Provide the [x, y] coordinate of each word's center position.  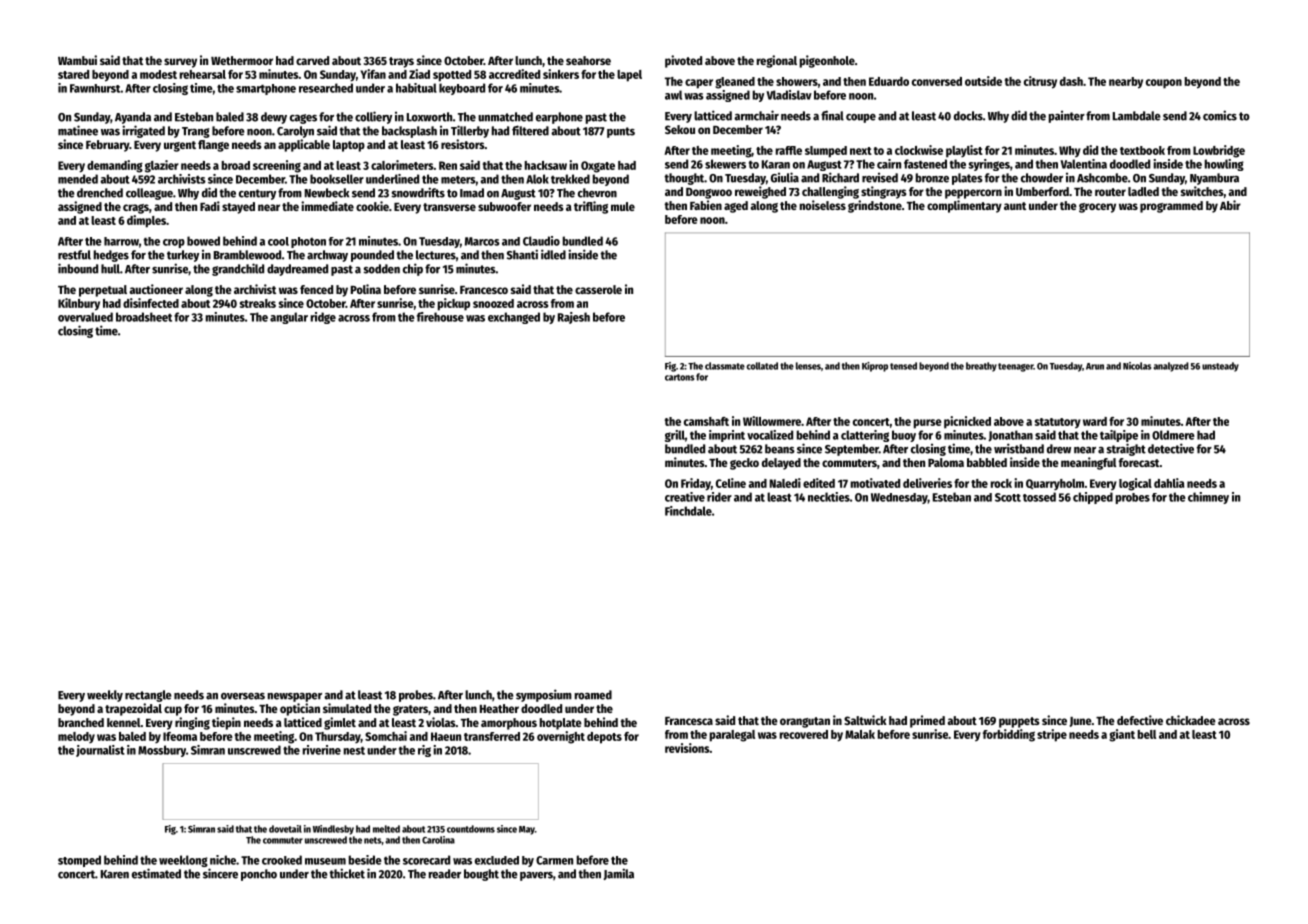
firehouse [440, 317]
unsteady [1220, 367]
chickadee [1191, 720]
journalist [100, 751]
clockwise [919, 150]
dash [1071, 81]
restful [74, 255]
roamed [593, 695]
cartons [679, 377]
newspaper [295, 697]
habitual [416, 88]
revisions [687, 748]
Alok [537, 179]
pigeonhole [827, 61]
